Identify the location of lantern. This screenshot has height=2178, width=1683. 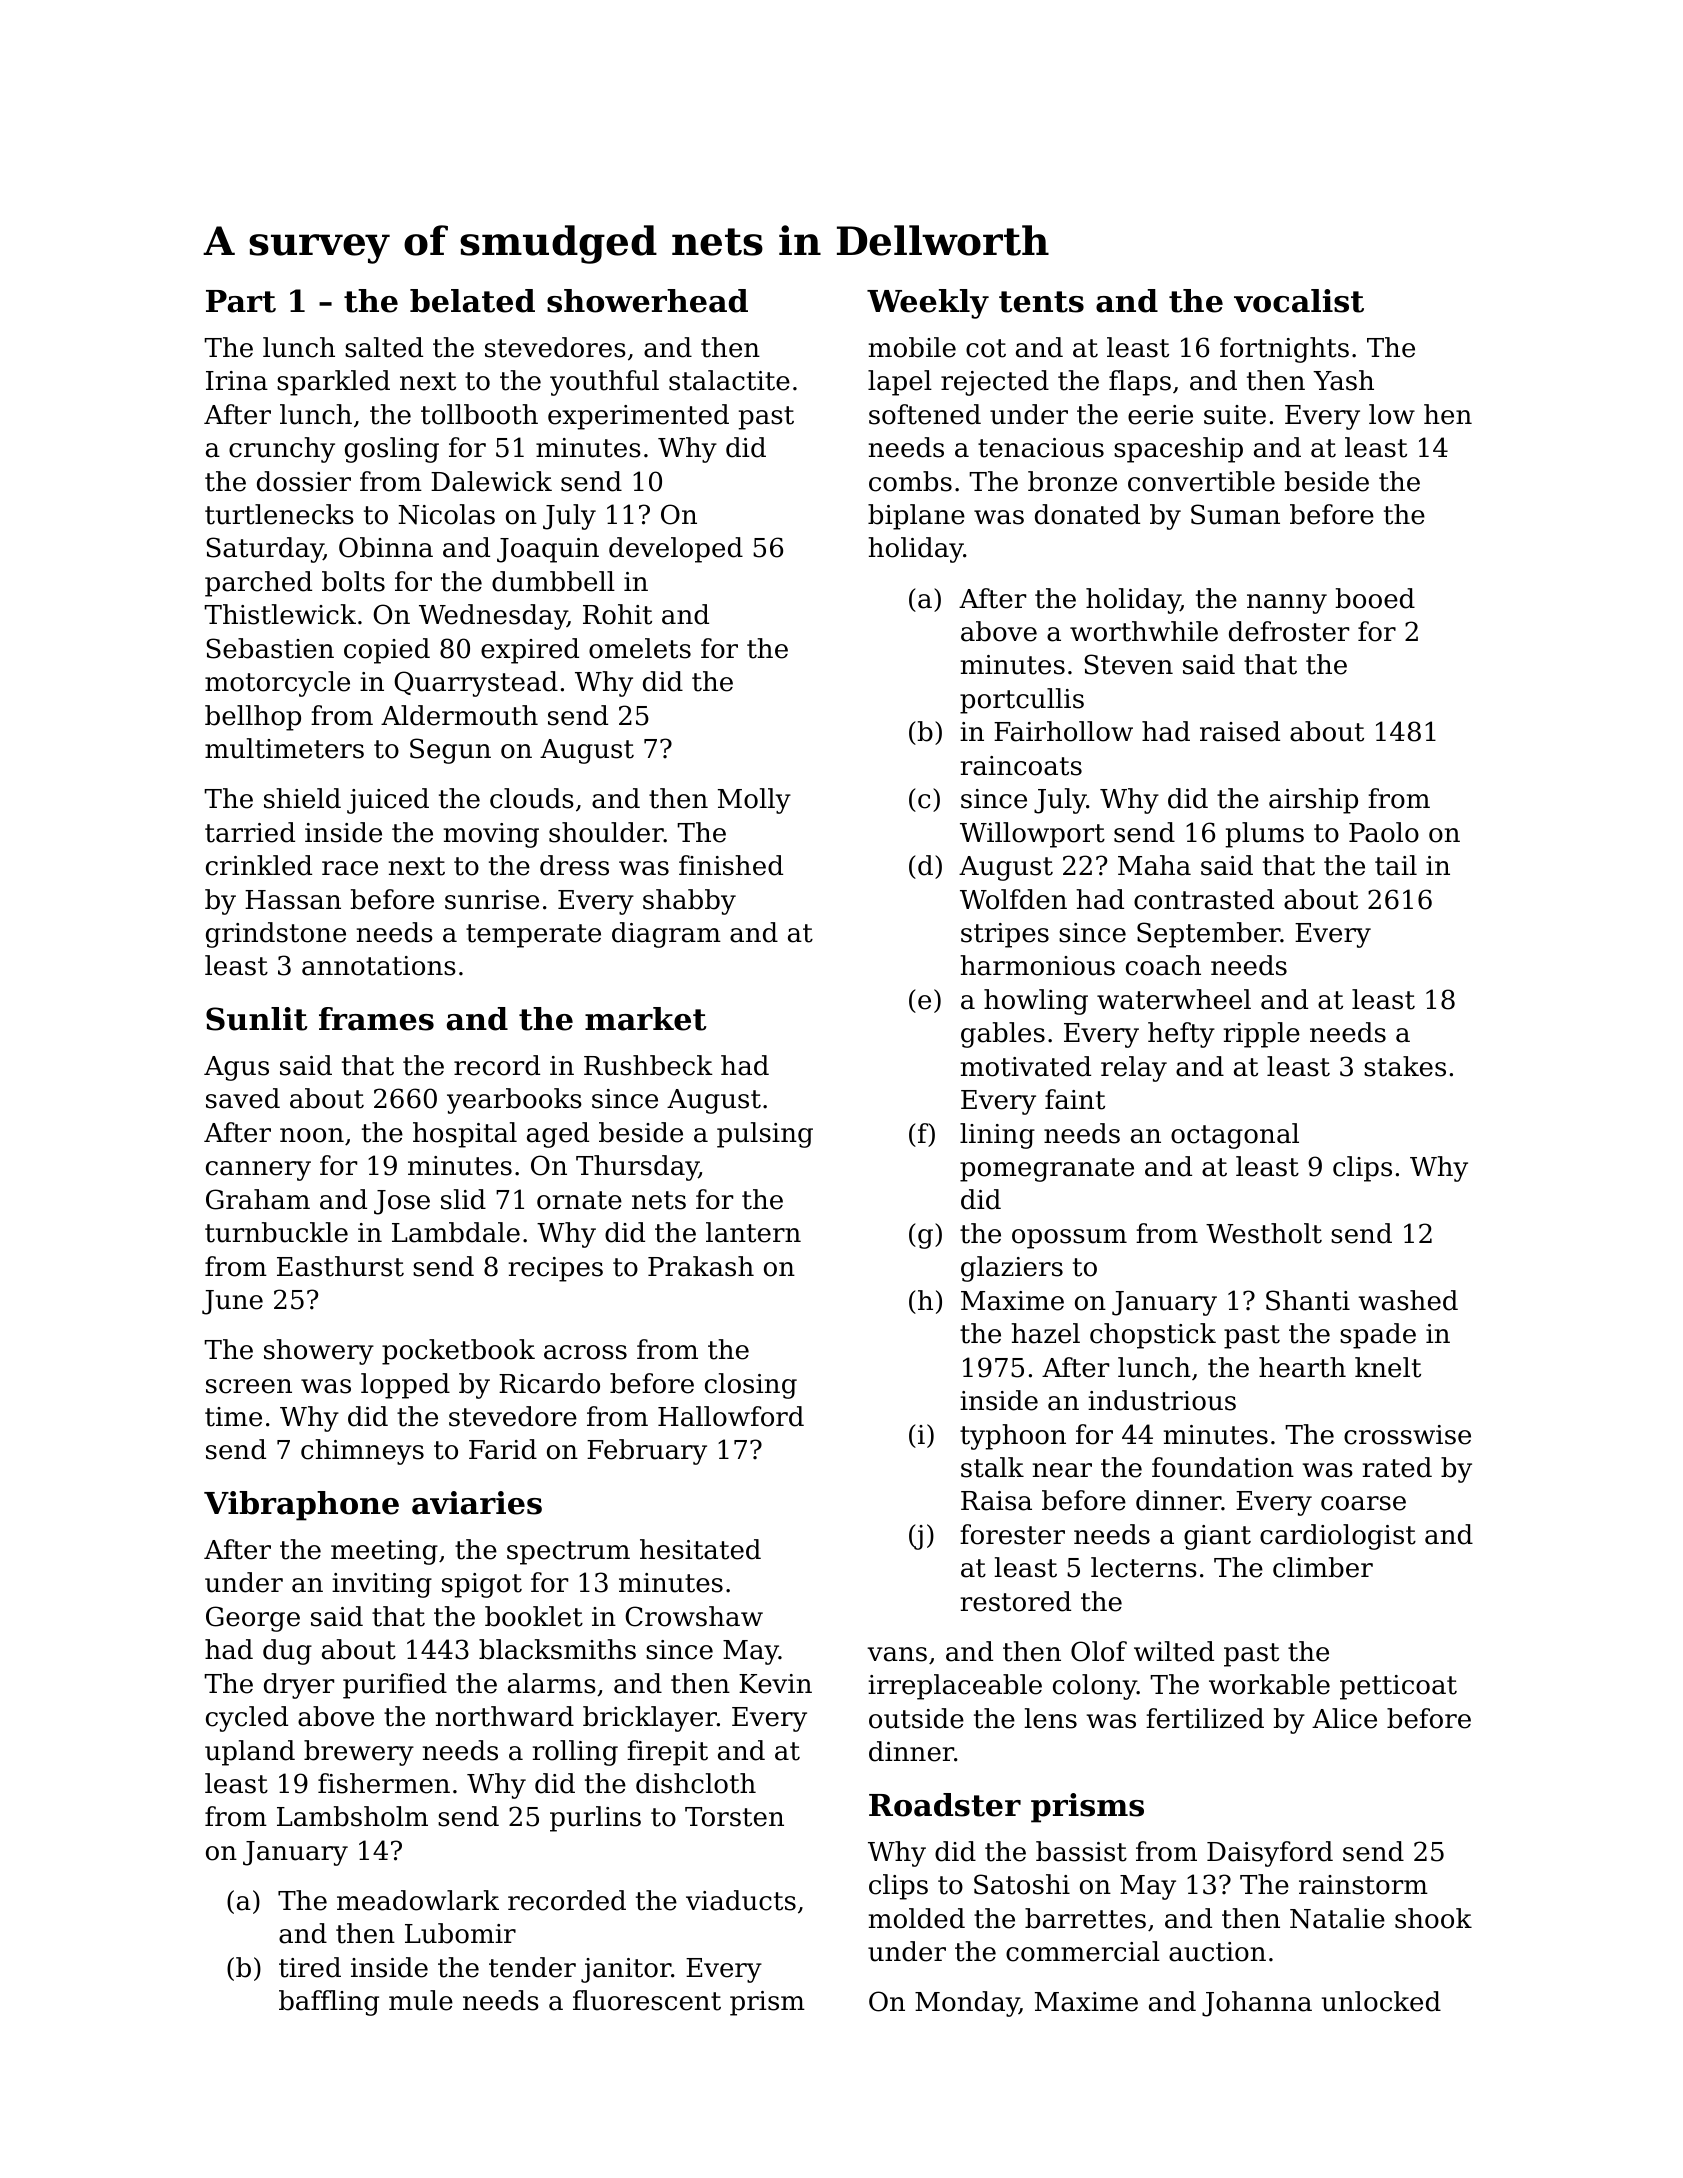
(753, 1232).
